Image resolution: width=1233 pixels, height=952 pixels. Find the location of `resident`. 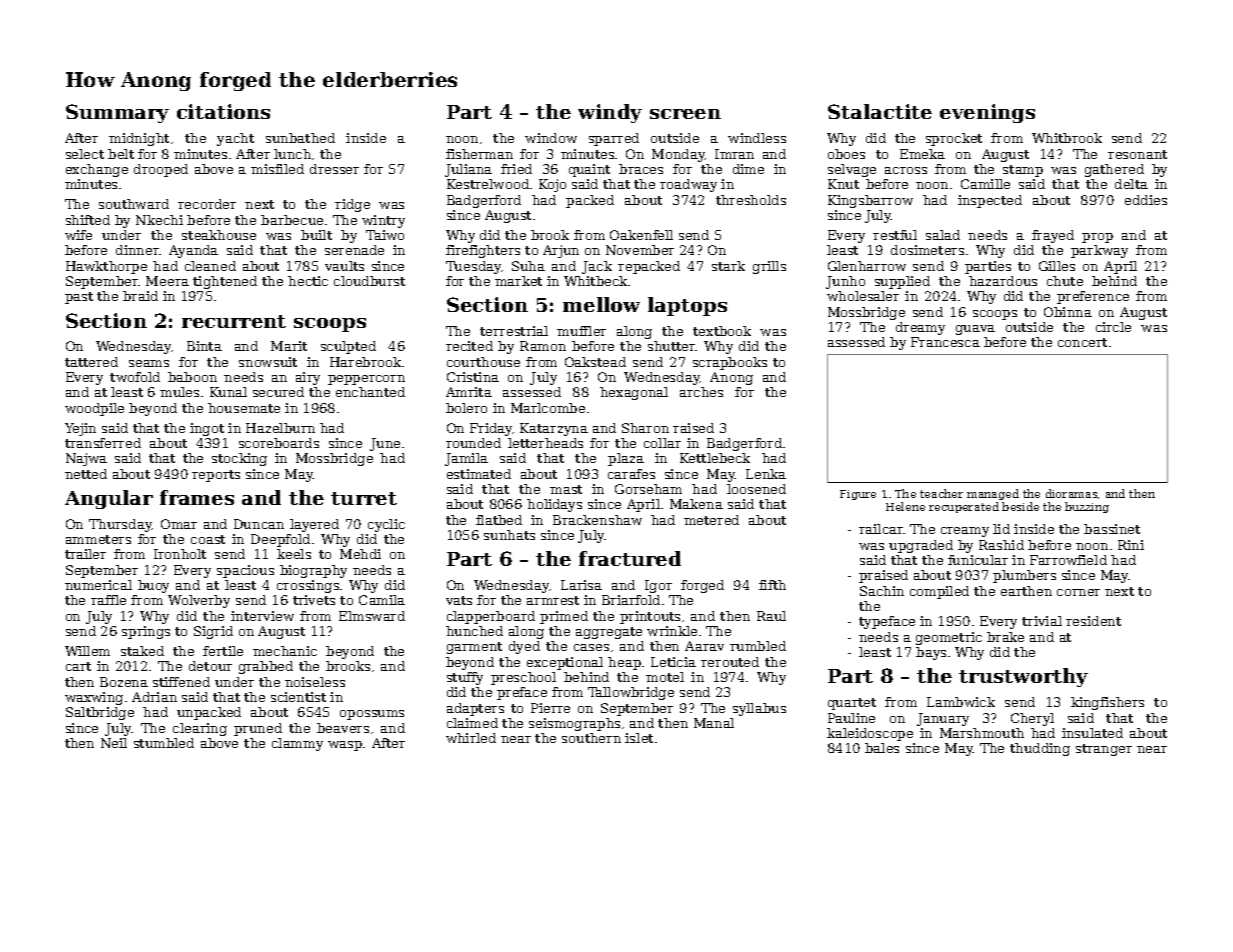

resident is located at coordinates (1093, 621).
